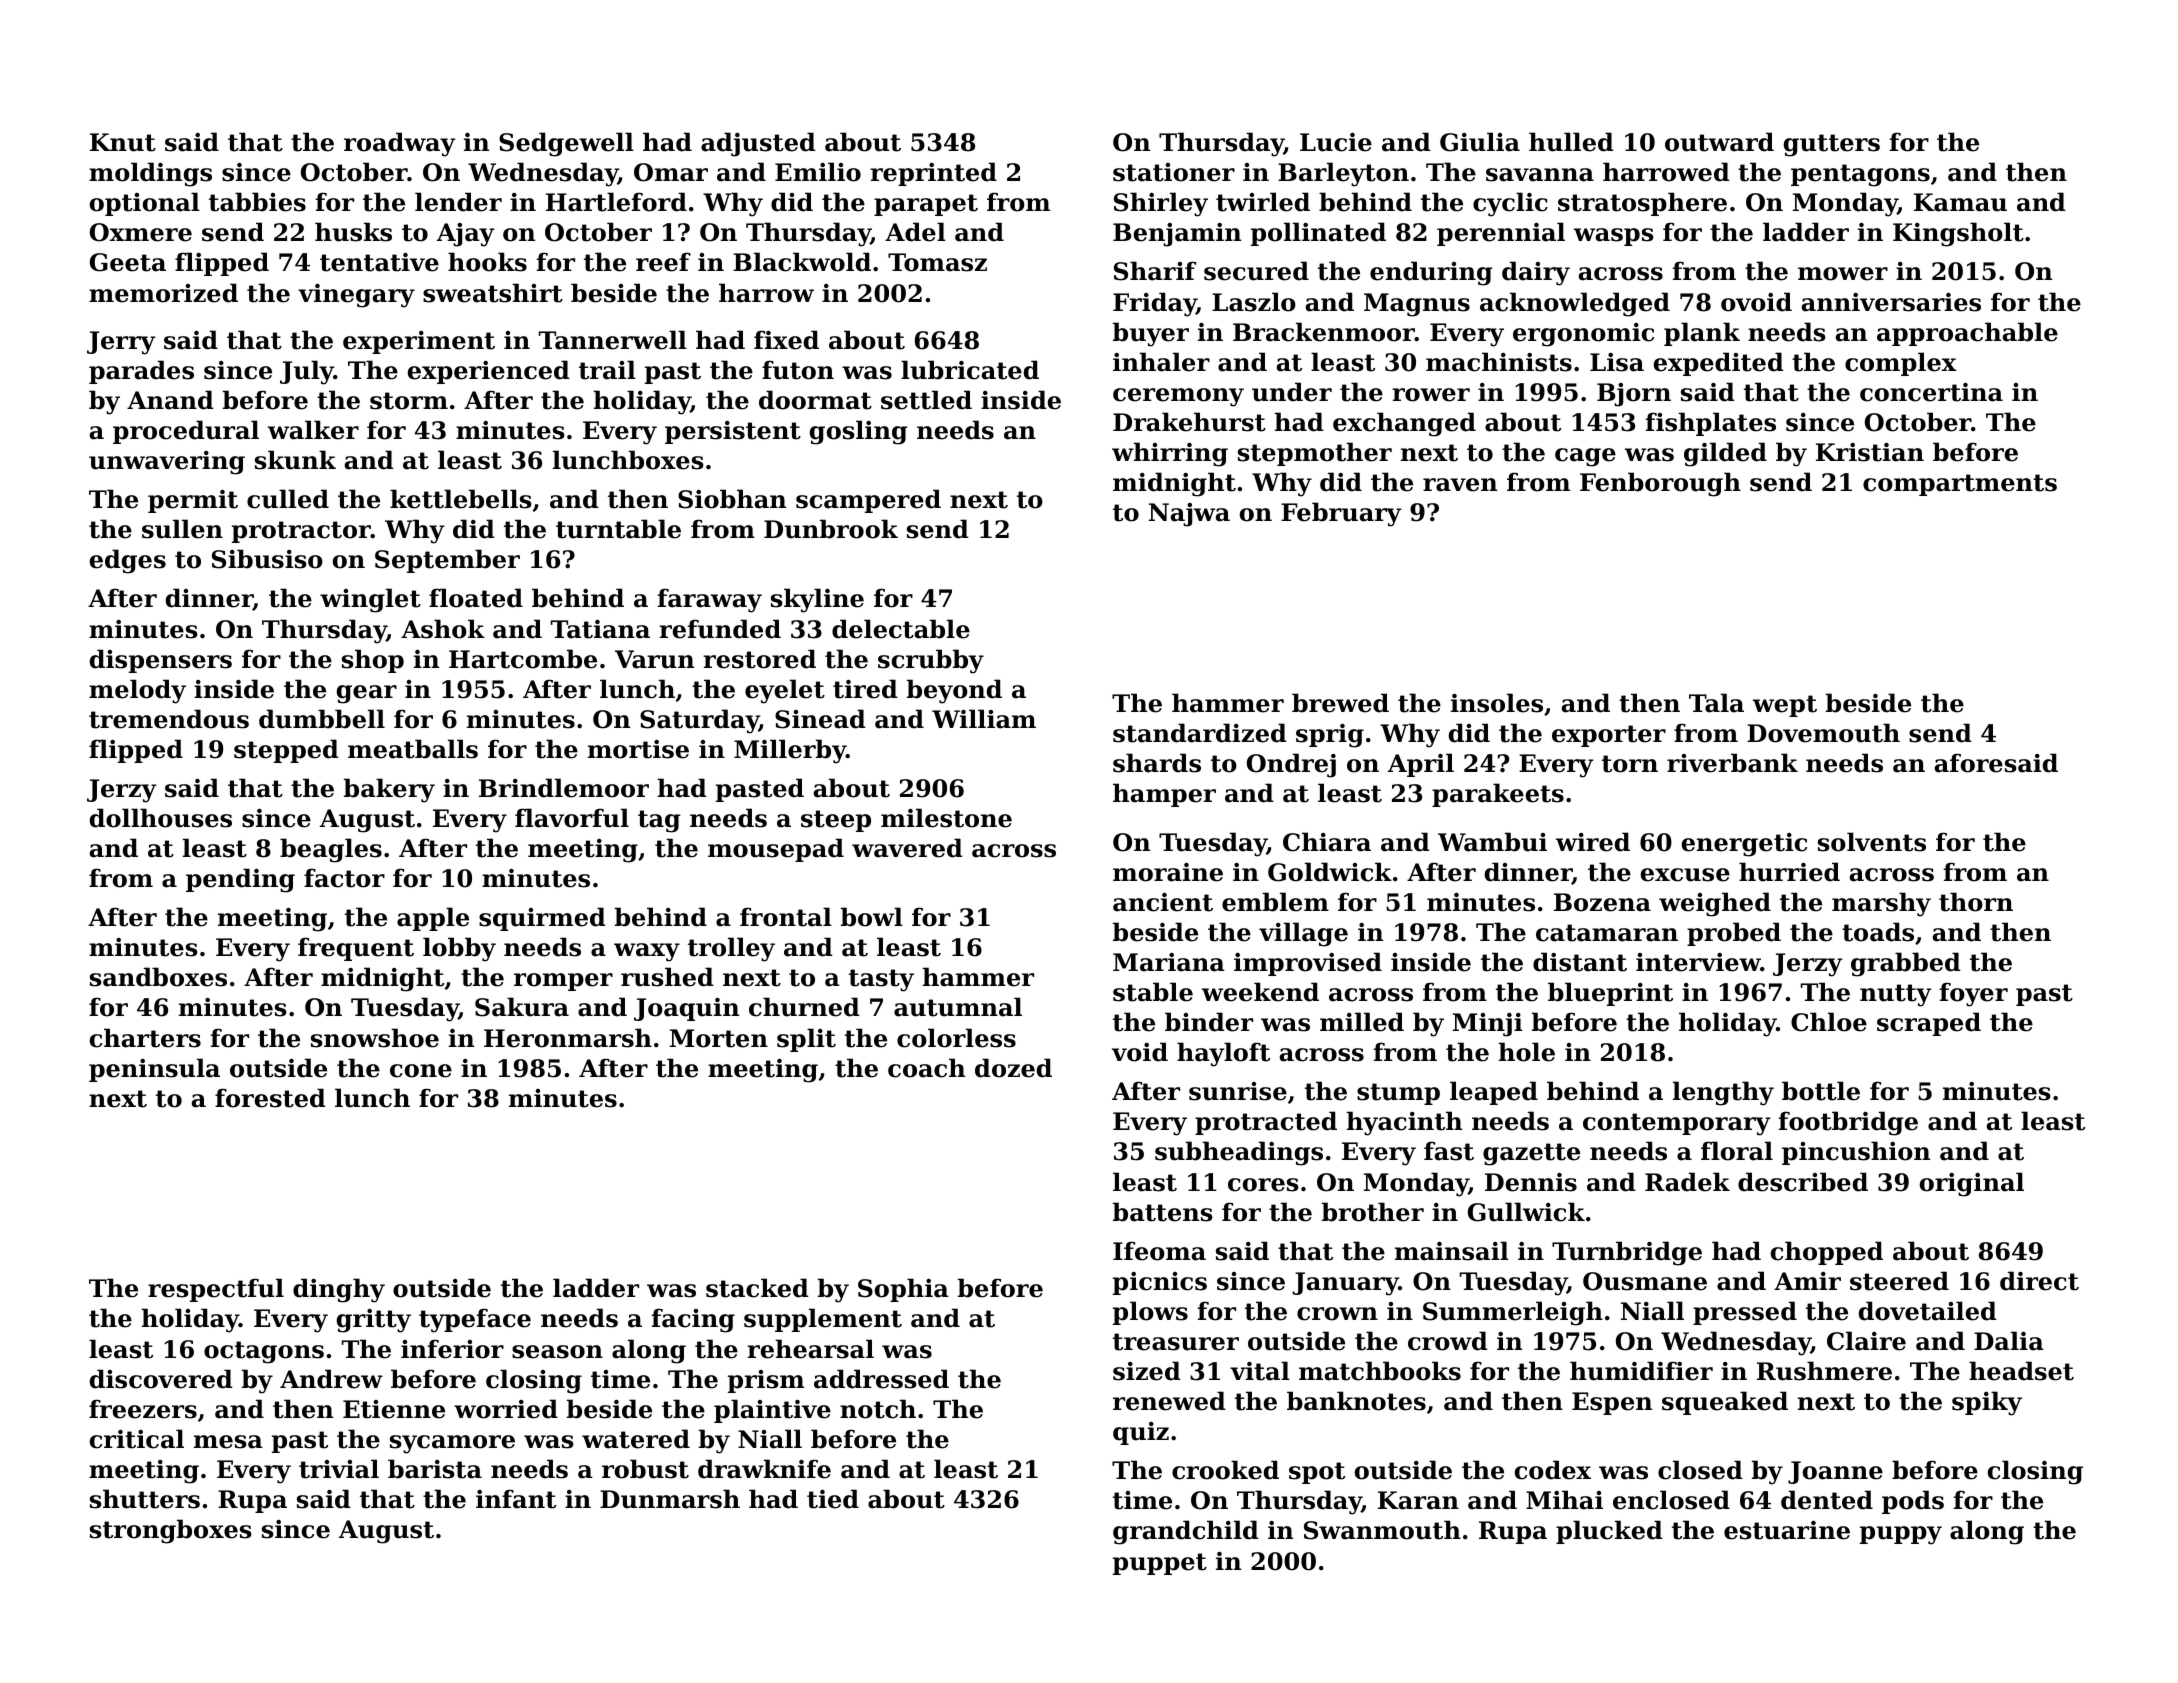 The height and width of the document is (1683, 2178). What do you see at coordinates (915, 232) in the document?
I see `Adel` at bounding box center [915, 232].
